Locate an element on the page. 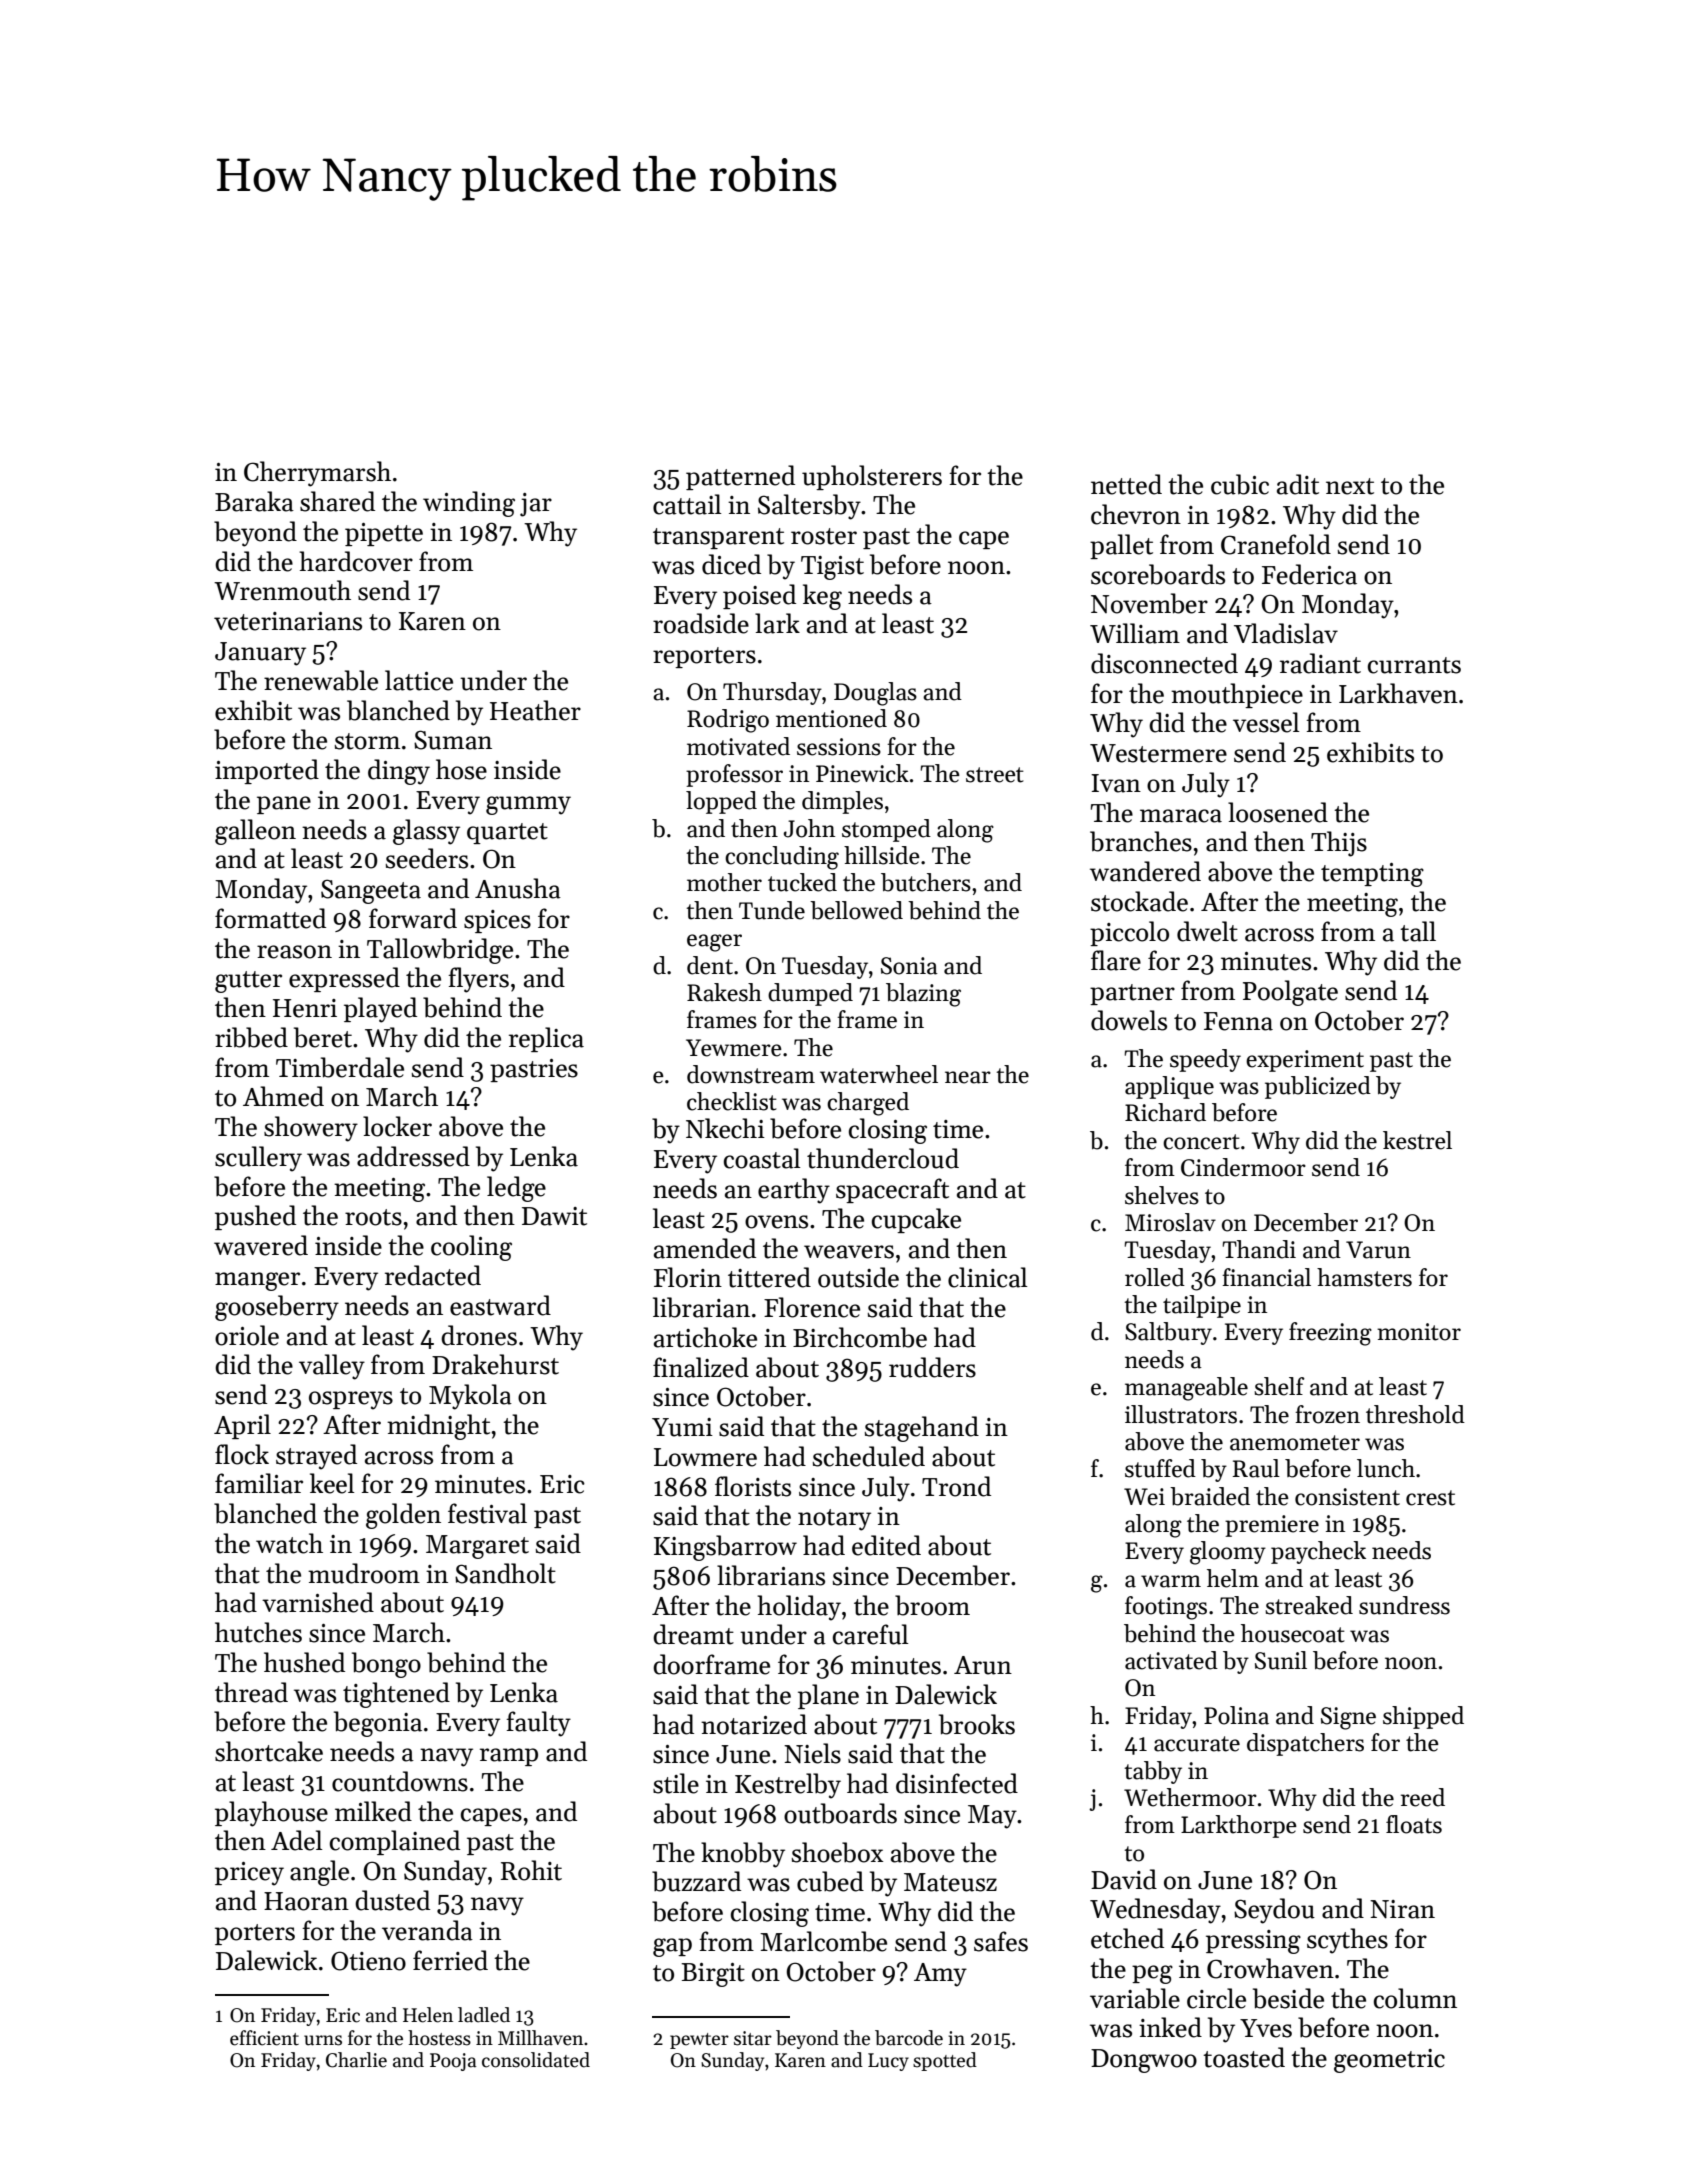 Image resolution: width=1683 pixels, height=2178 pixels. barcode is located at coordinates (909, 2038).
